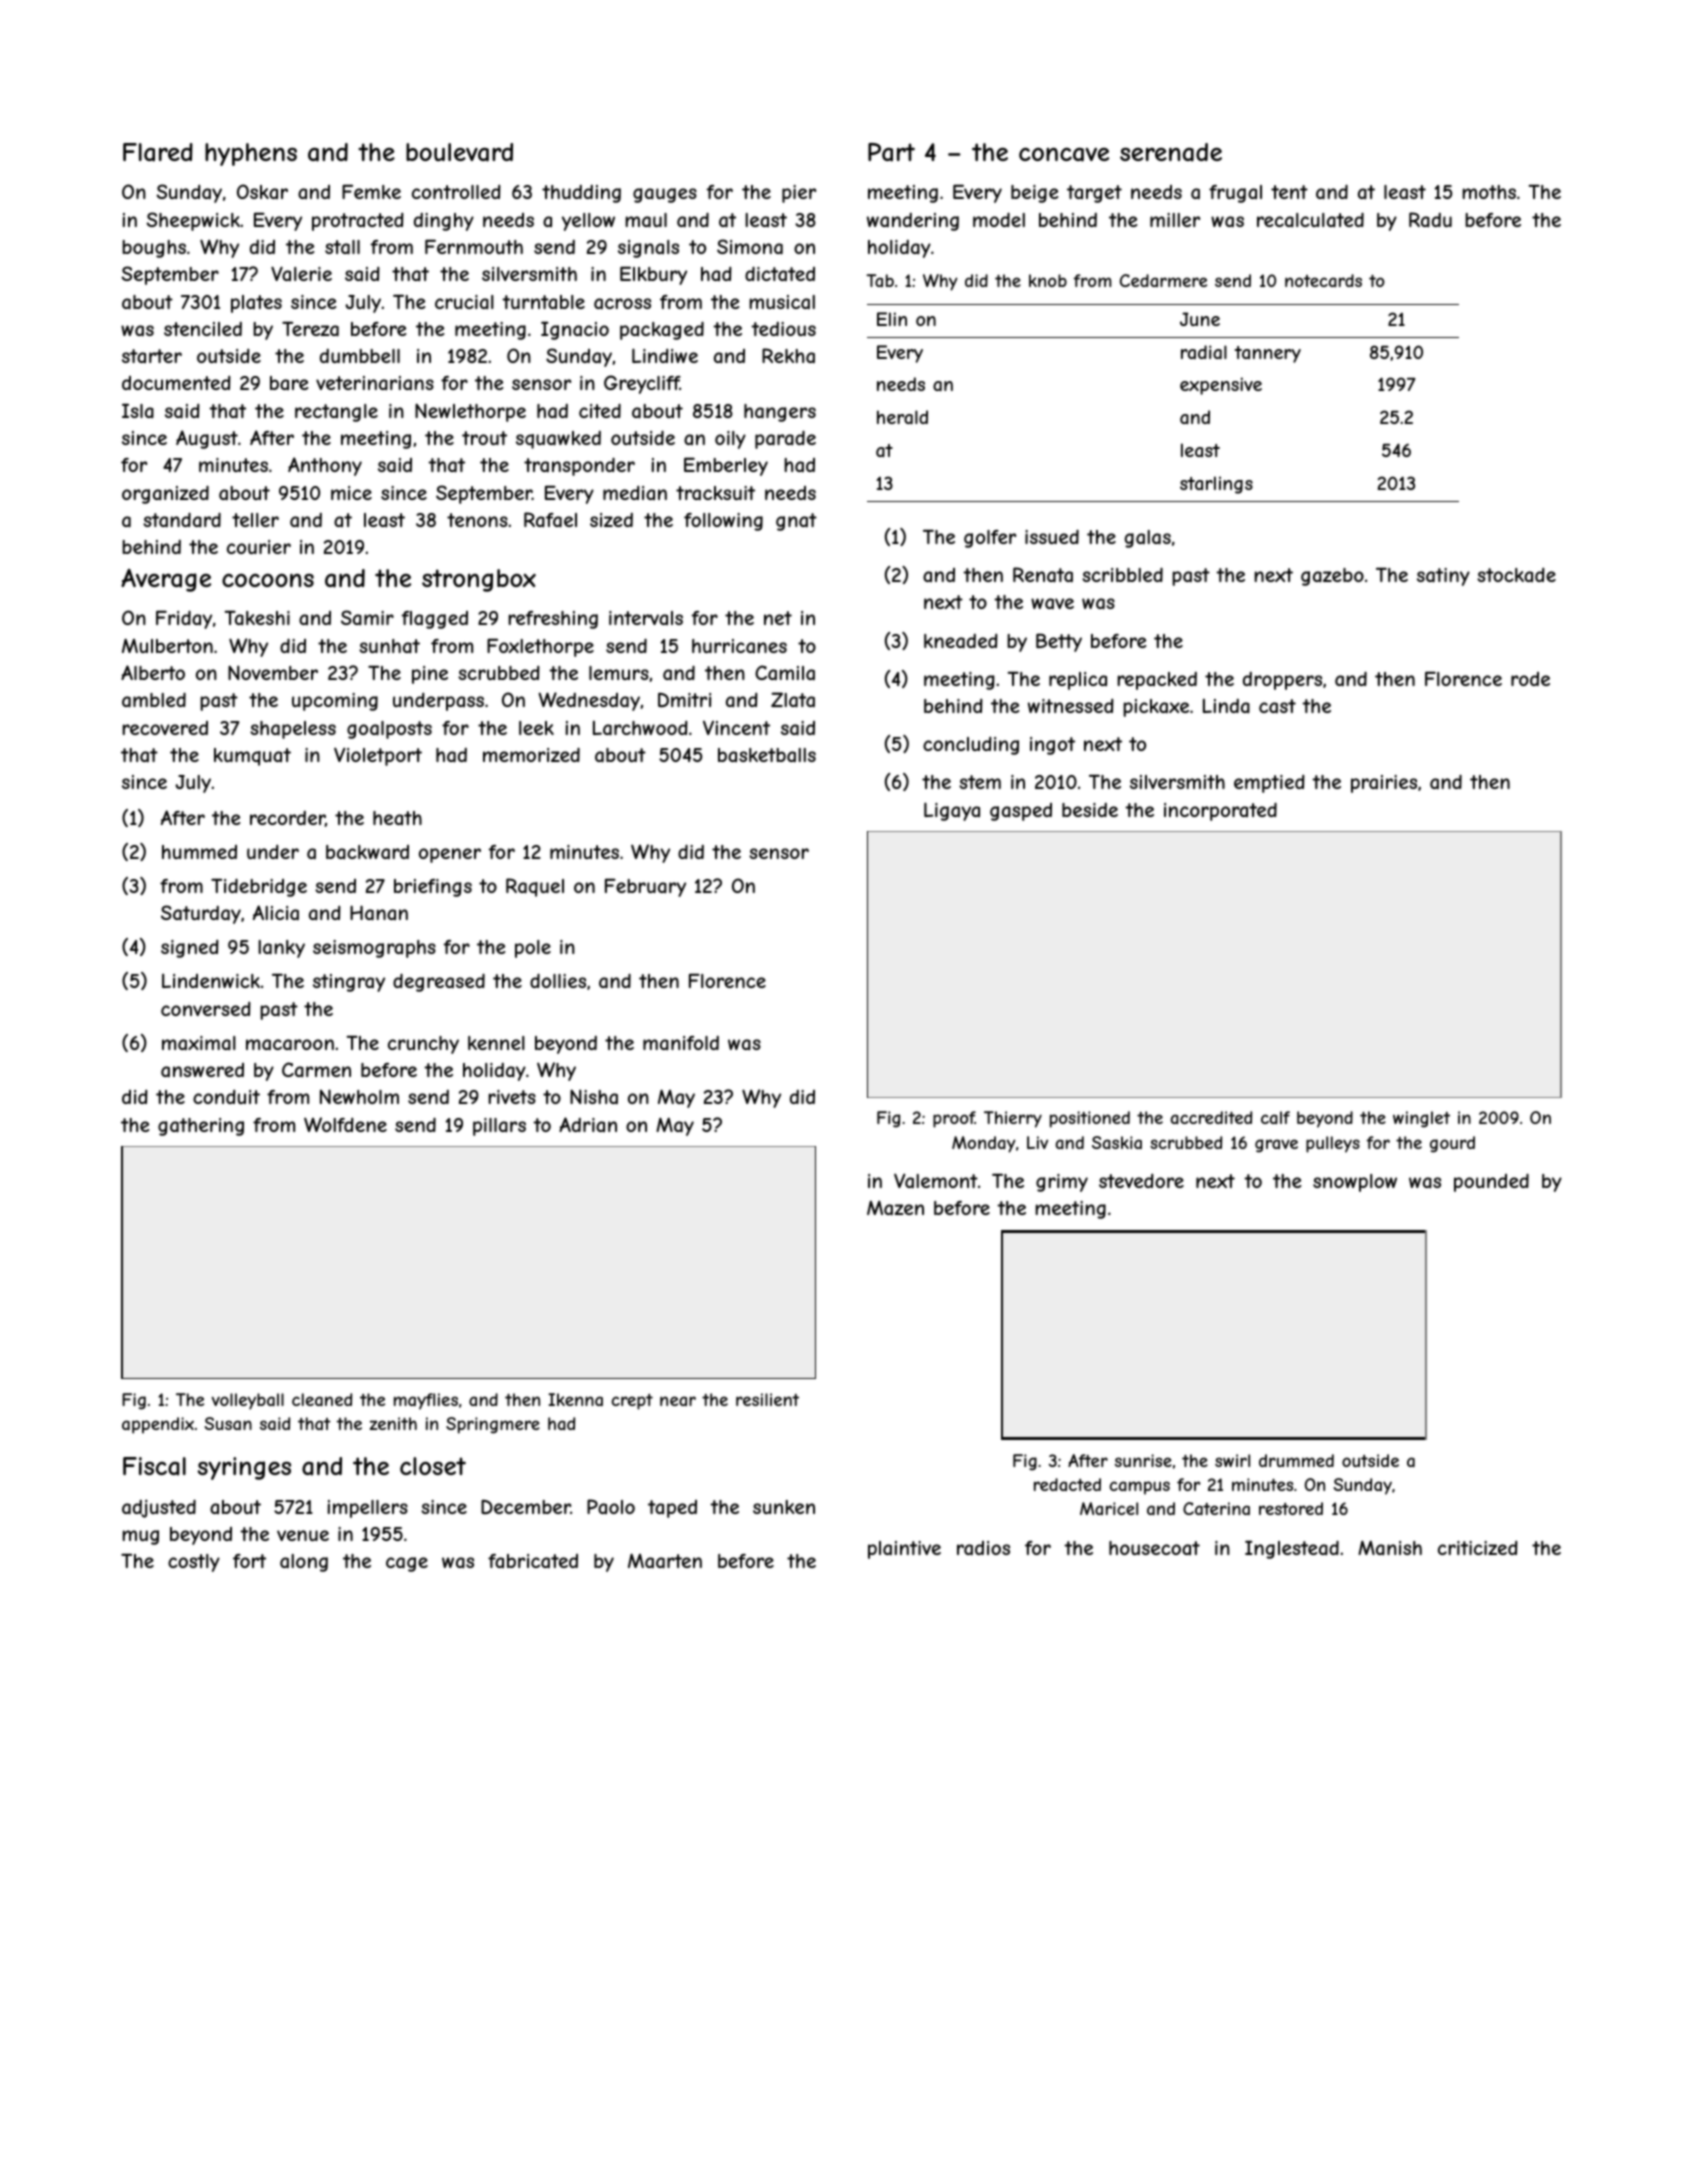 This document has height=2178, width=1683. What do you see at coordinates (665, 195) in the document?
I see `gauges` at bounding box center [665, 195].
